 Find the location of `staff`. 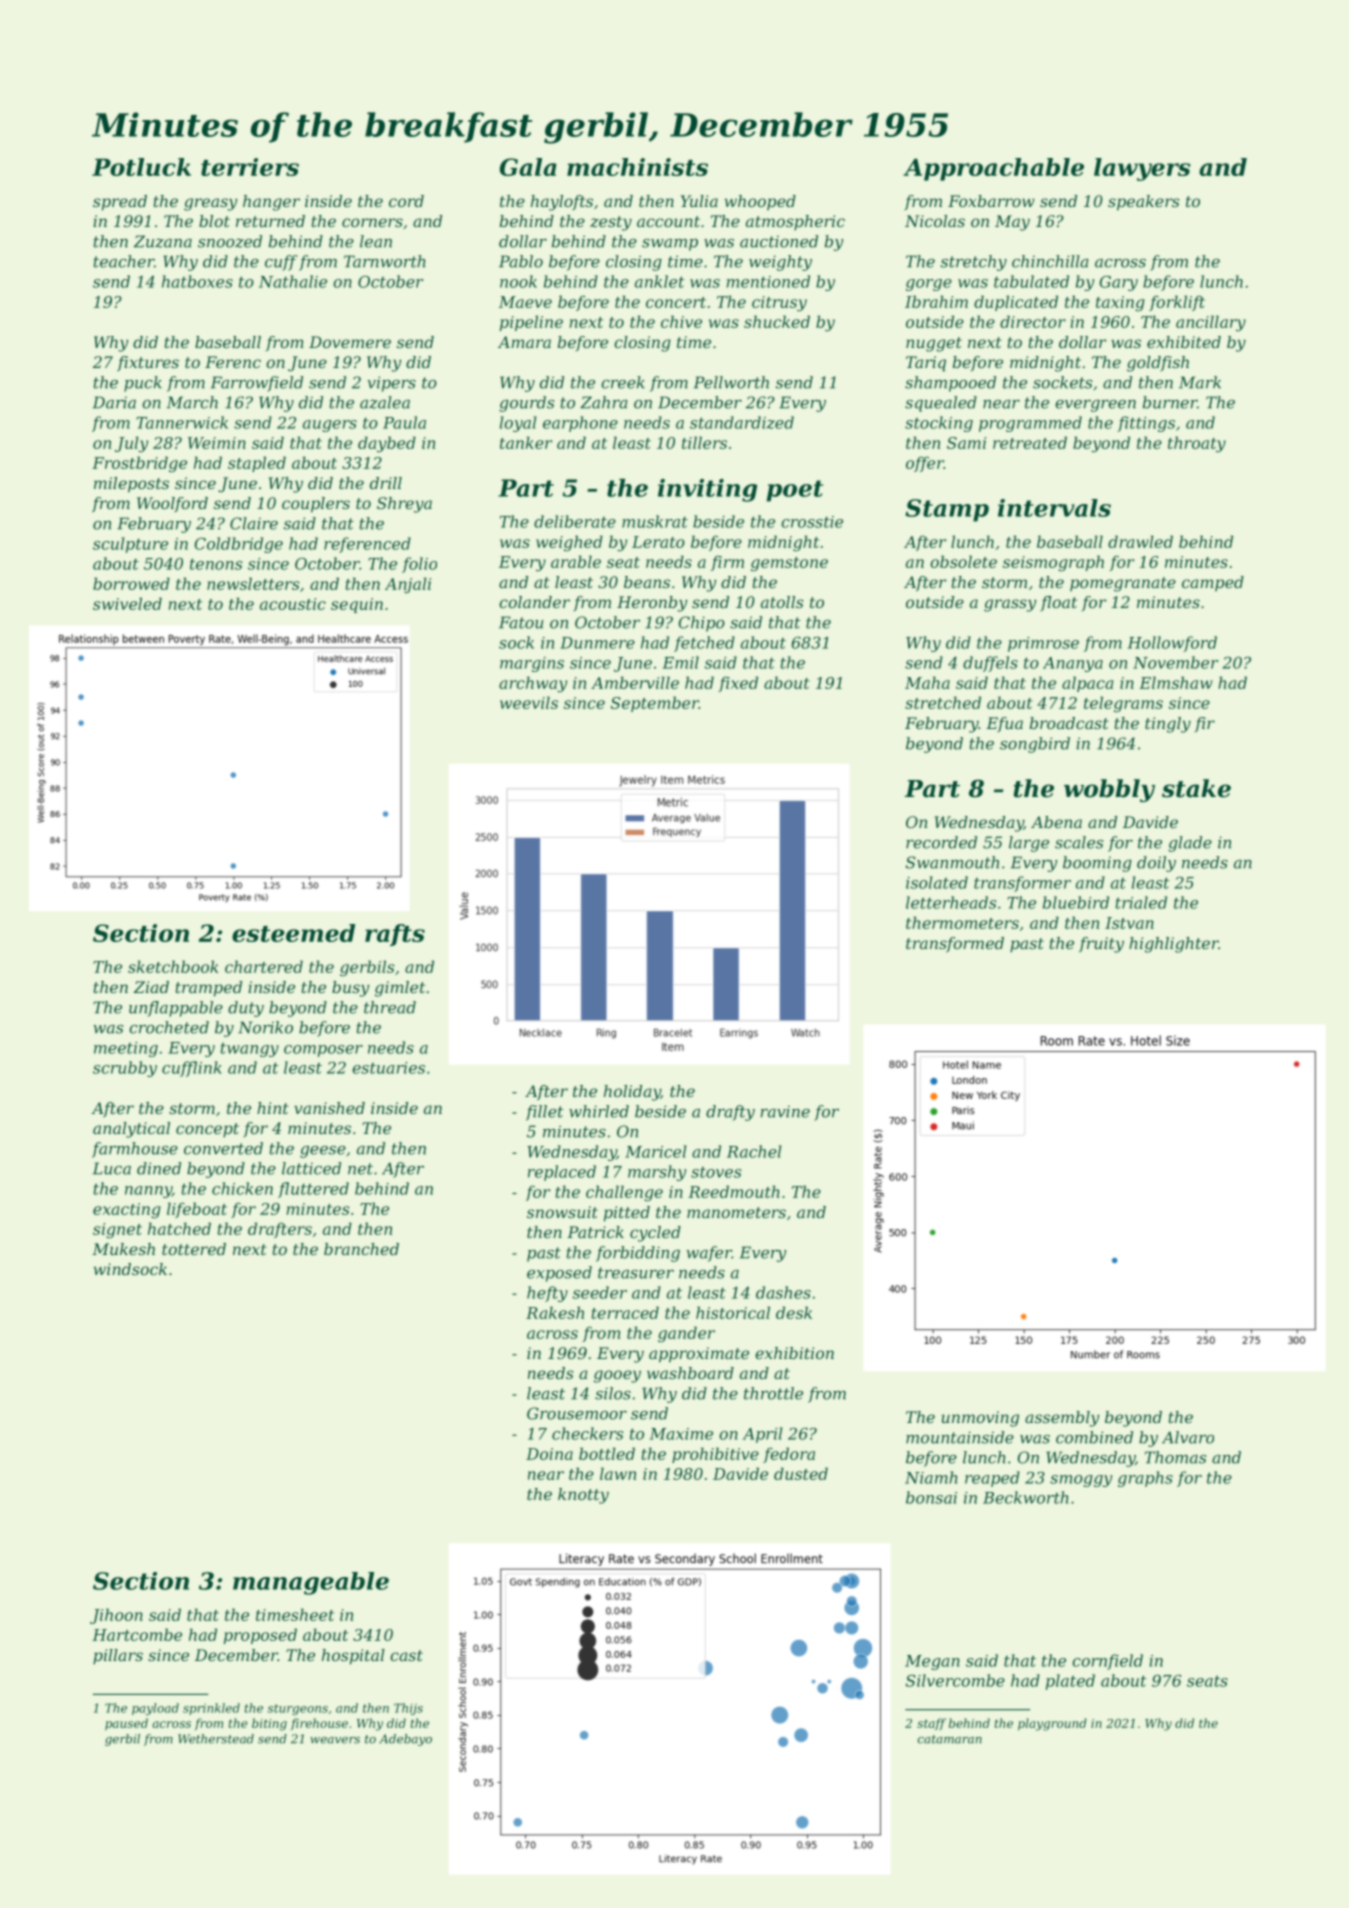

staff is located at coordinates (931, 1724).
